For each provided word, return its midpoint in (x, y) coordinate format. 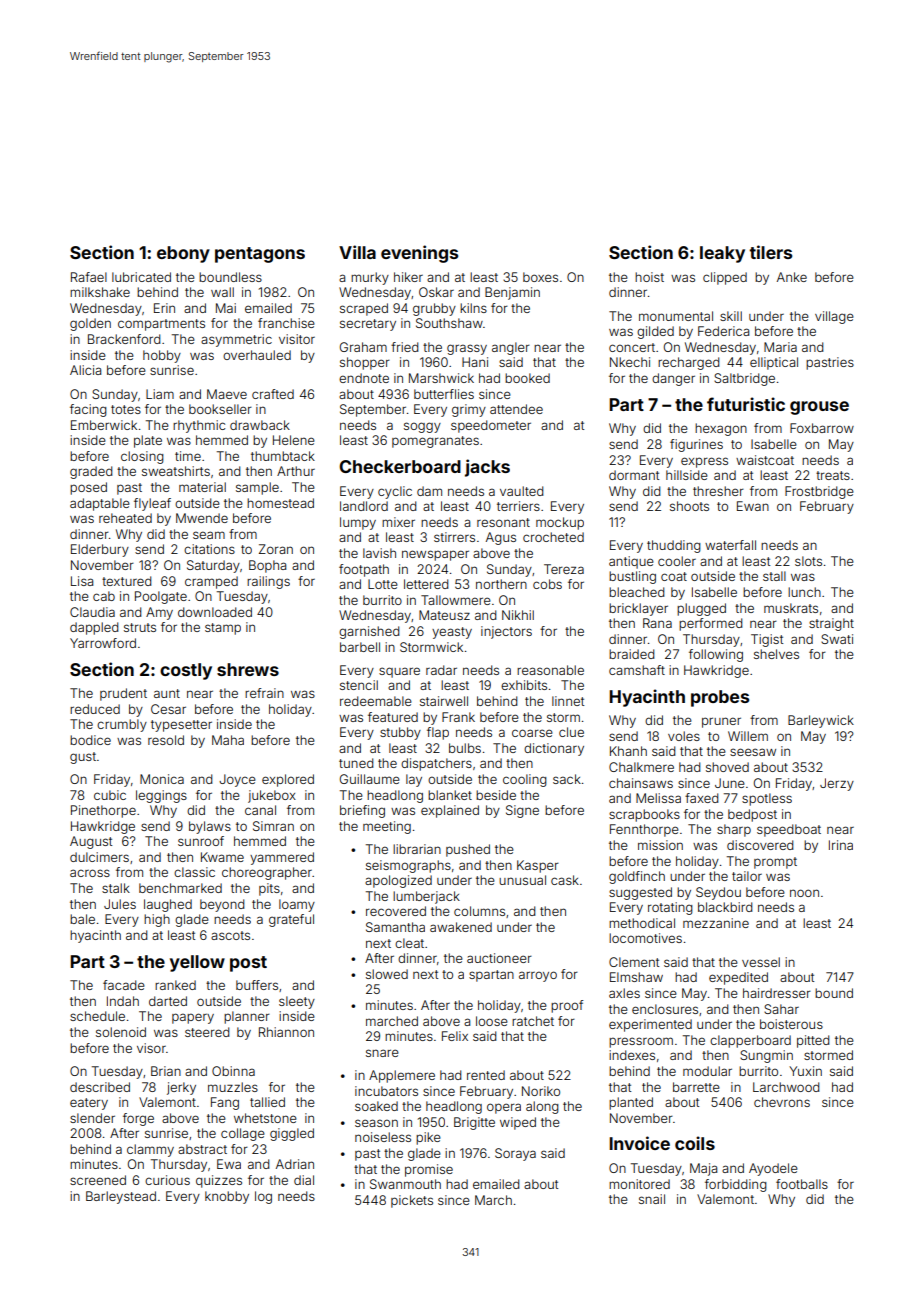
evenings (419, 254)
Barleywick (821, 721)
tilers (770, 252)
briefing (362, 811)
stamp (223, 629)
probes (720, 698)
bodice (90, 740)
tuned (356, 763)
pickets (412, 1201)
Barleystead (121, 1197)
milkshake (100, 292)
